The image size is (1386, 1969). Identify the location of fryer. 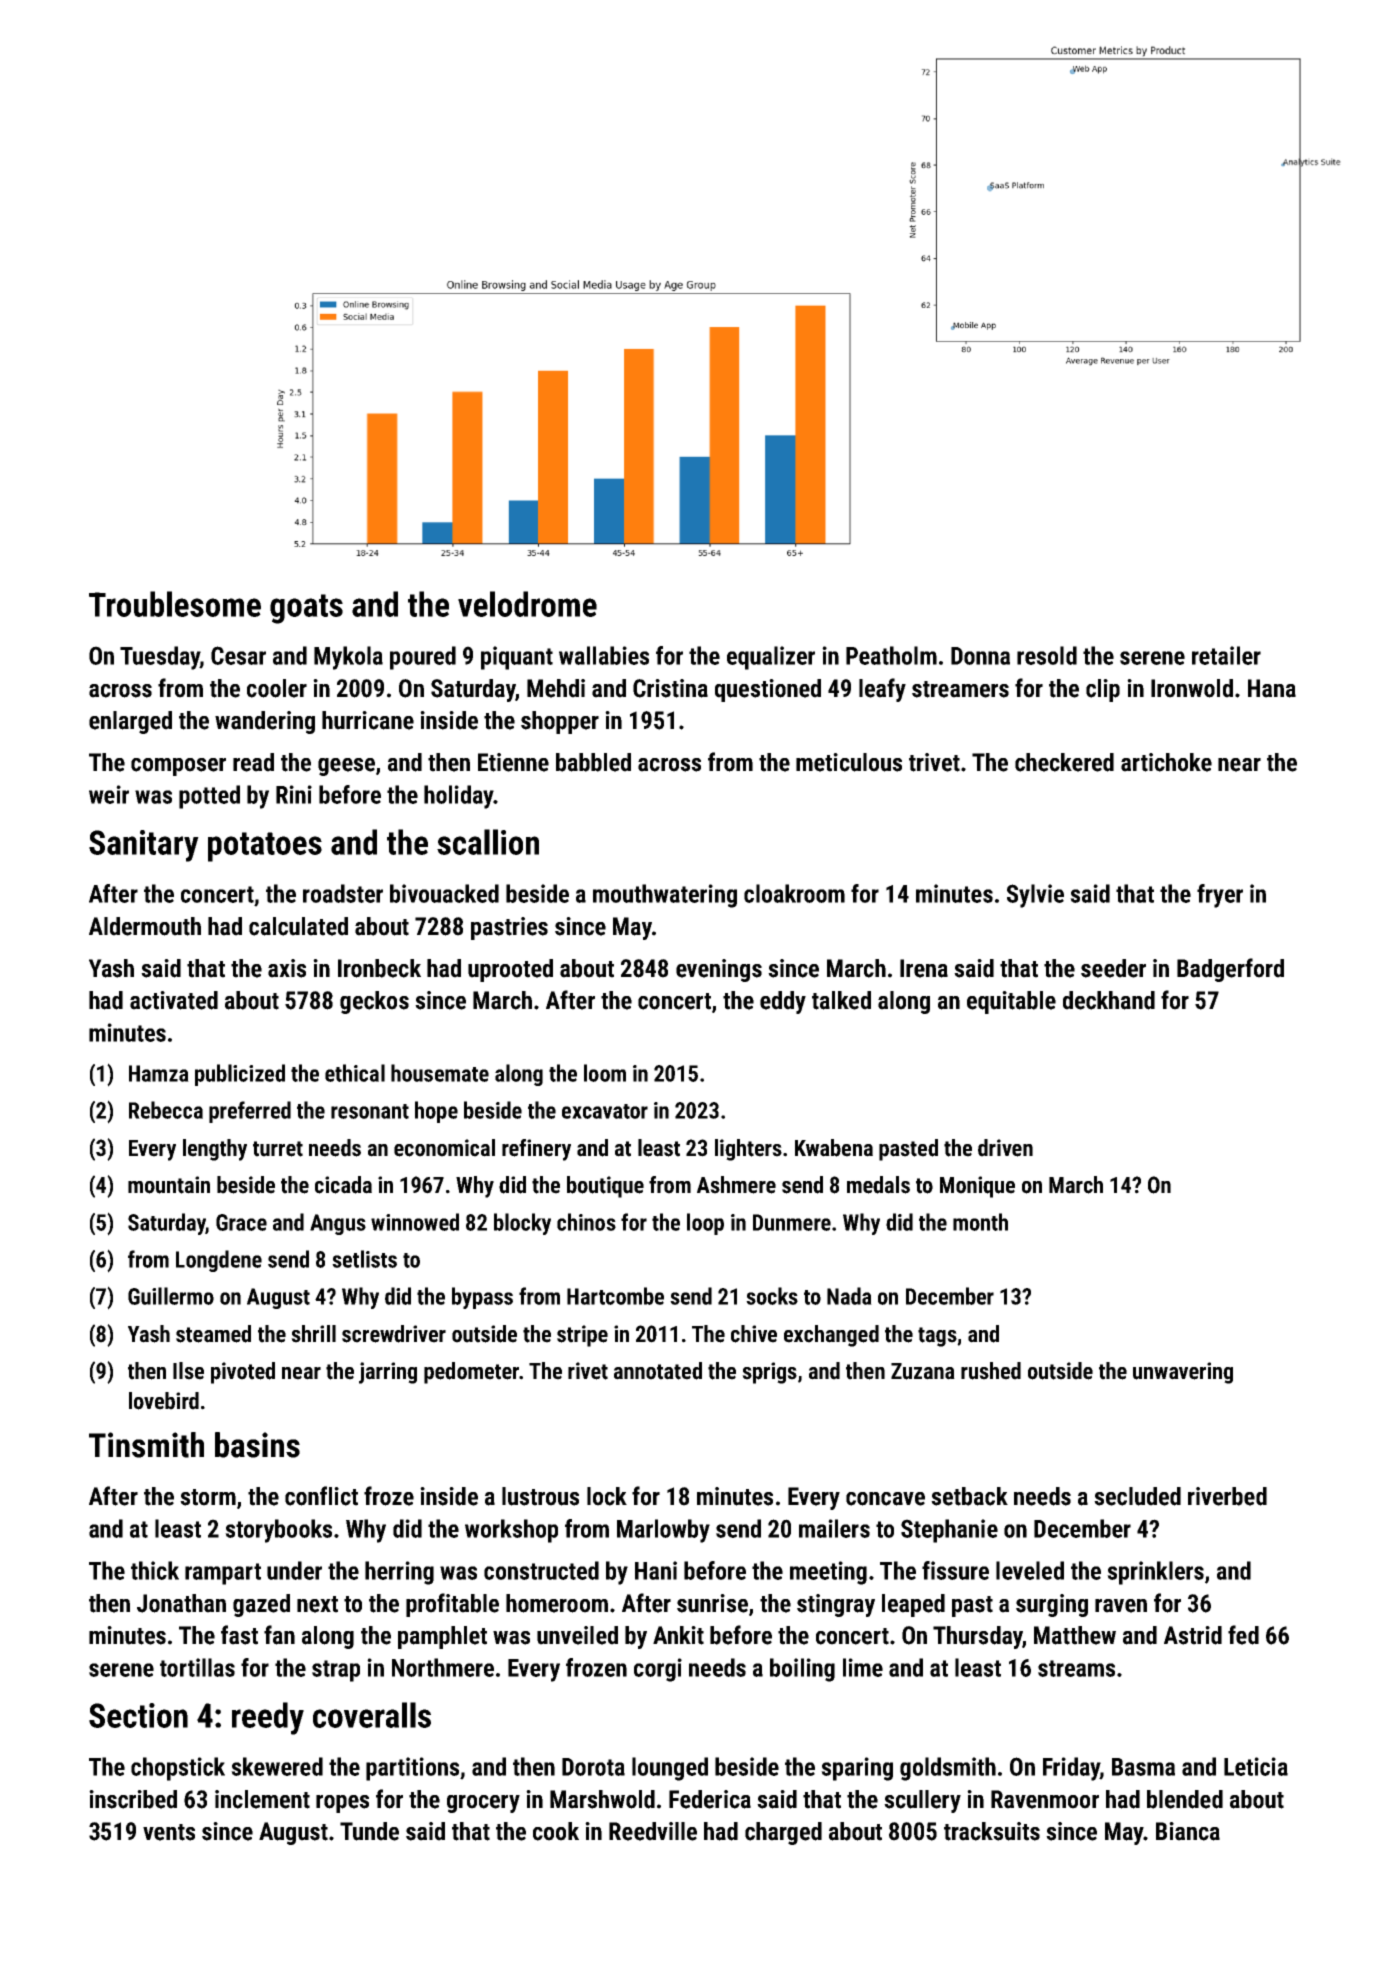
(1220, 896).
